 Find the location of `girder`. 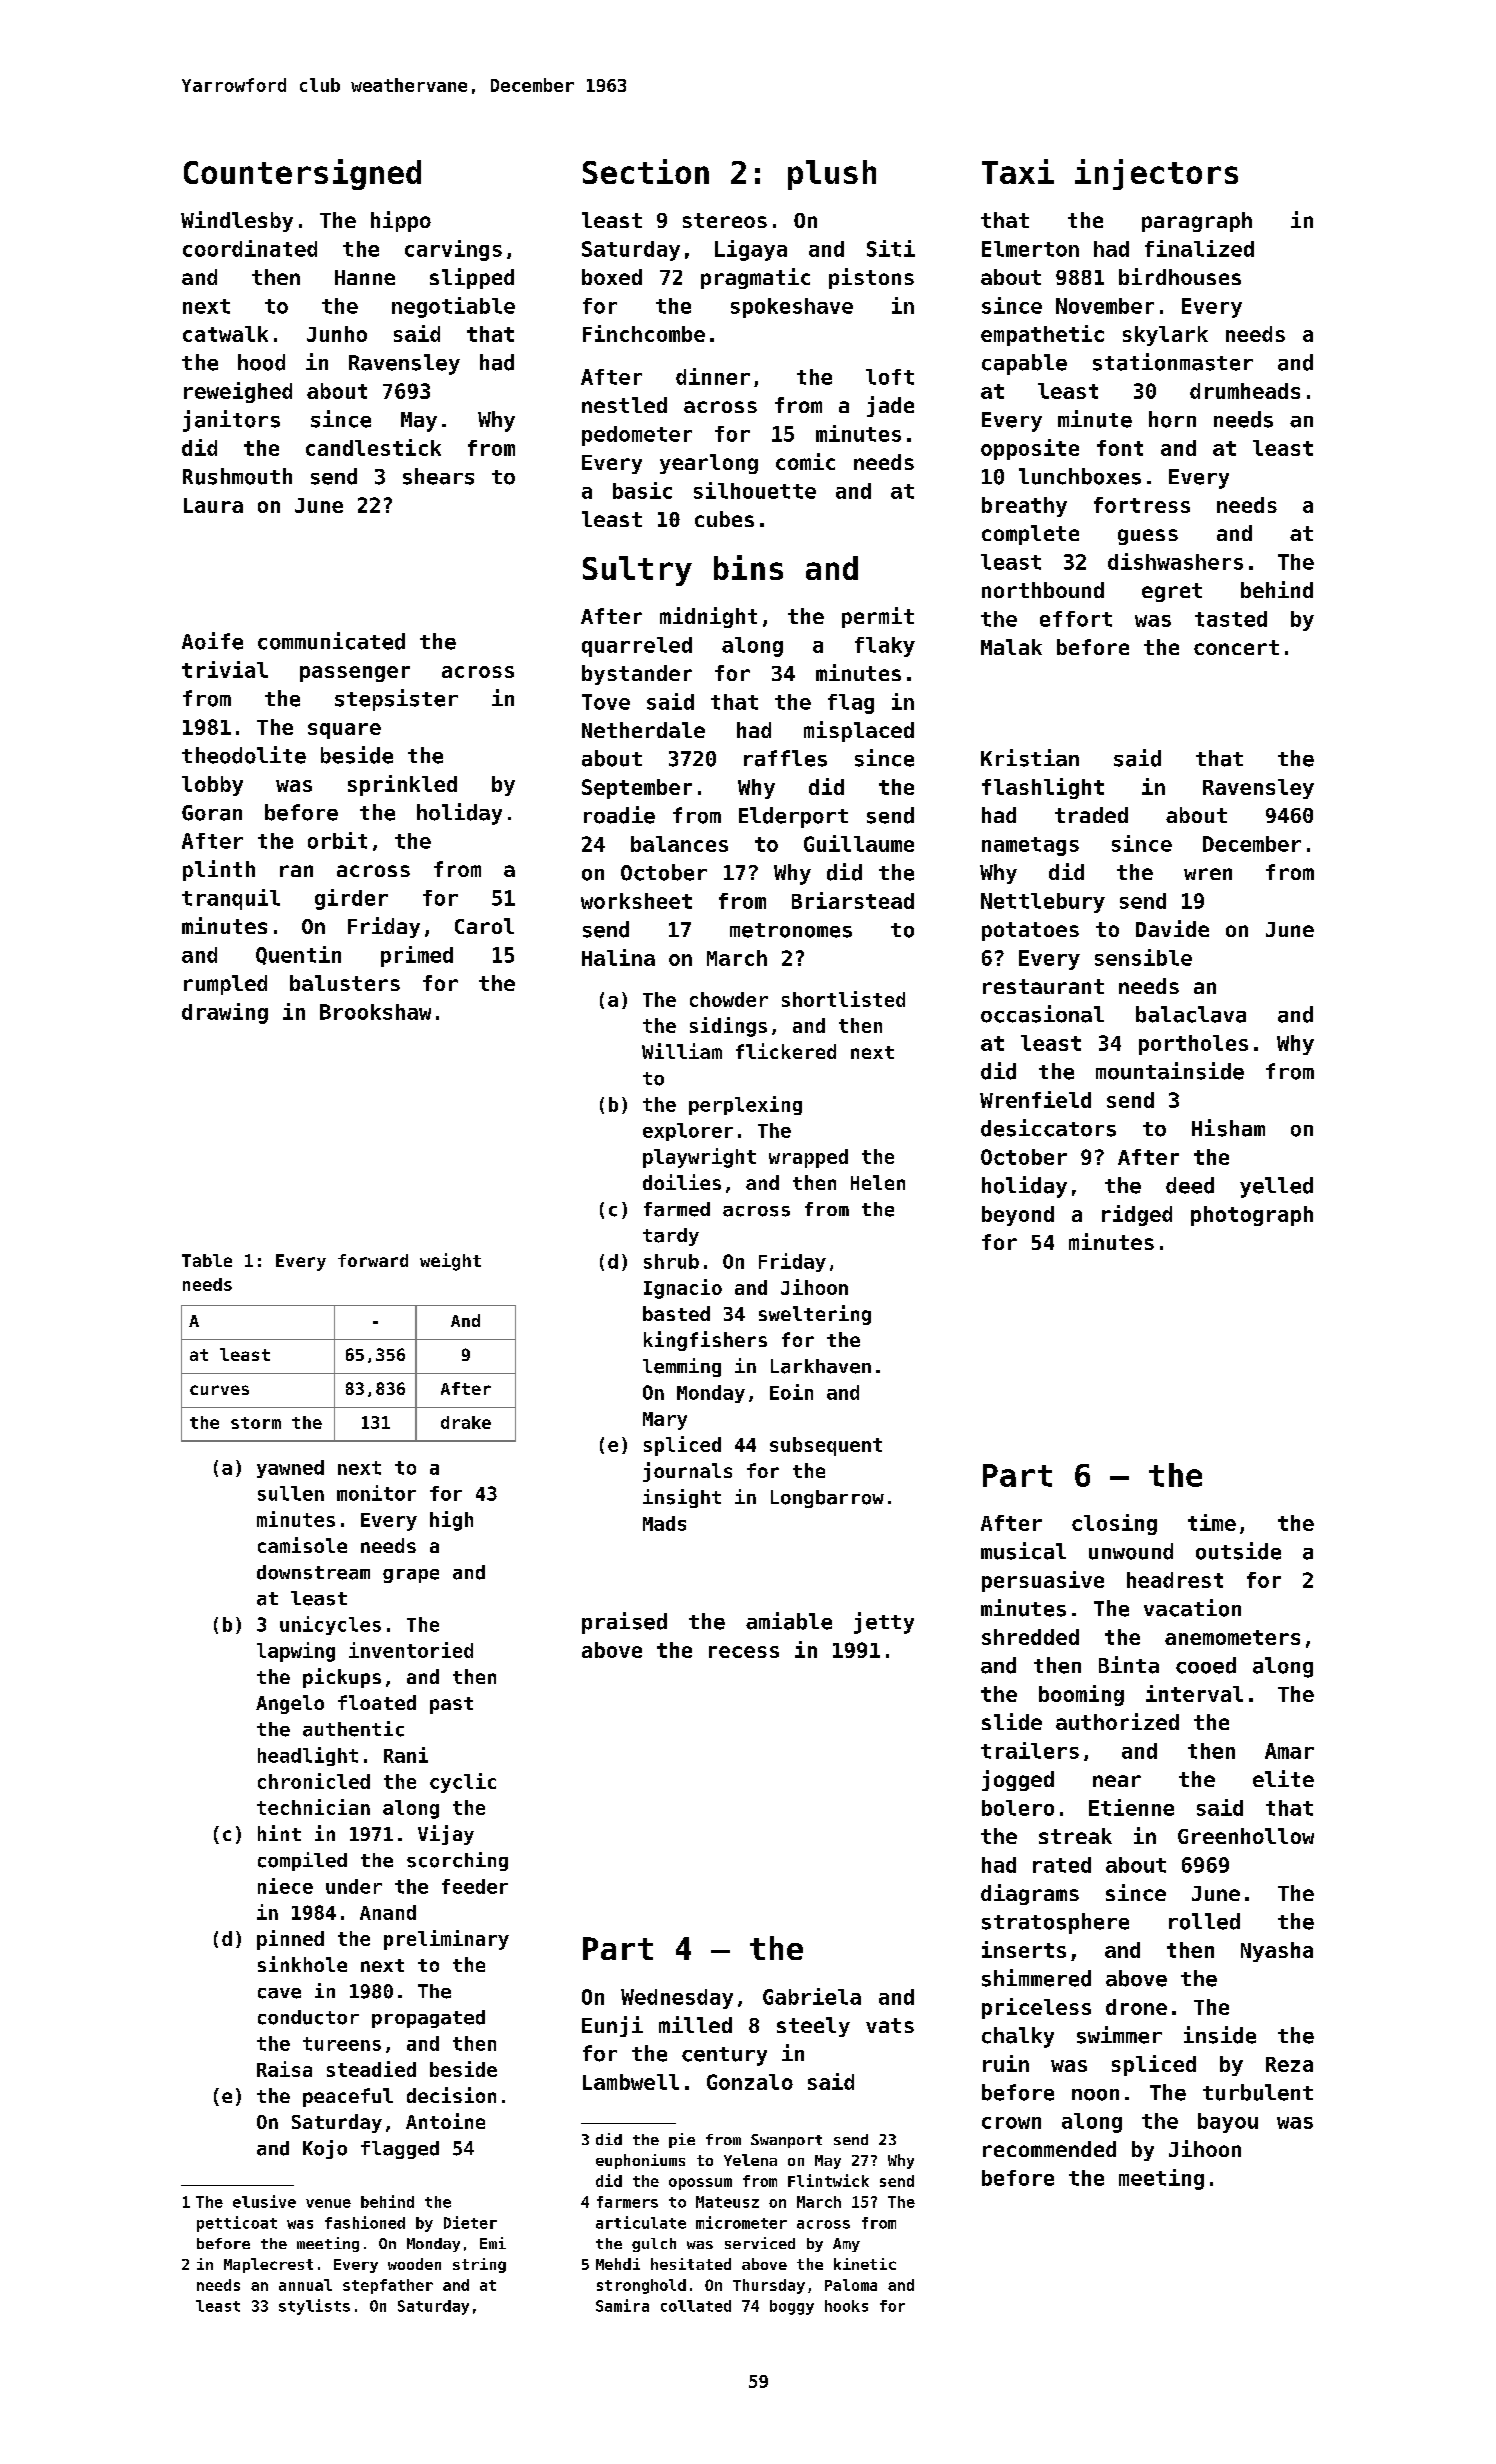

girder is located at coordinates (351, 899).
